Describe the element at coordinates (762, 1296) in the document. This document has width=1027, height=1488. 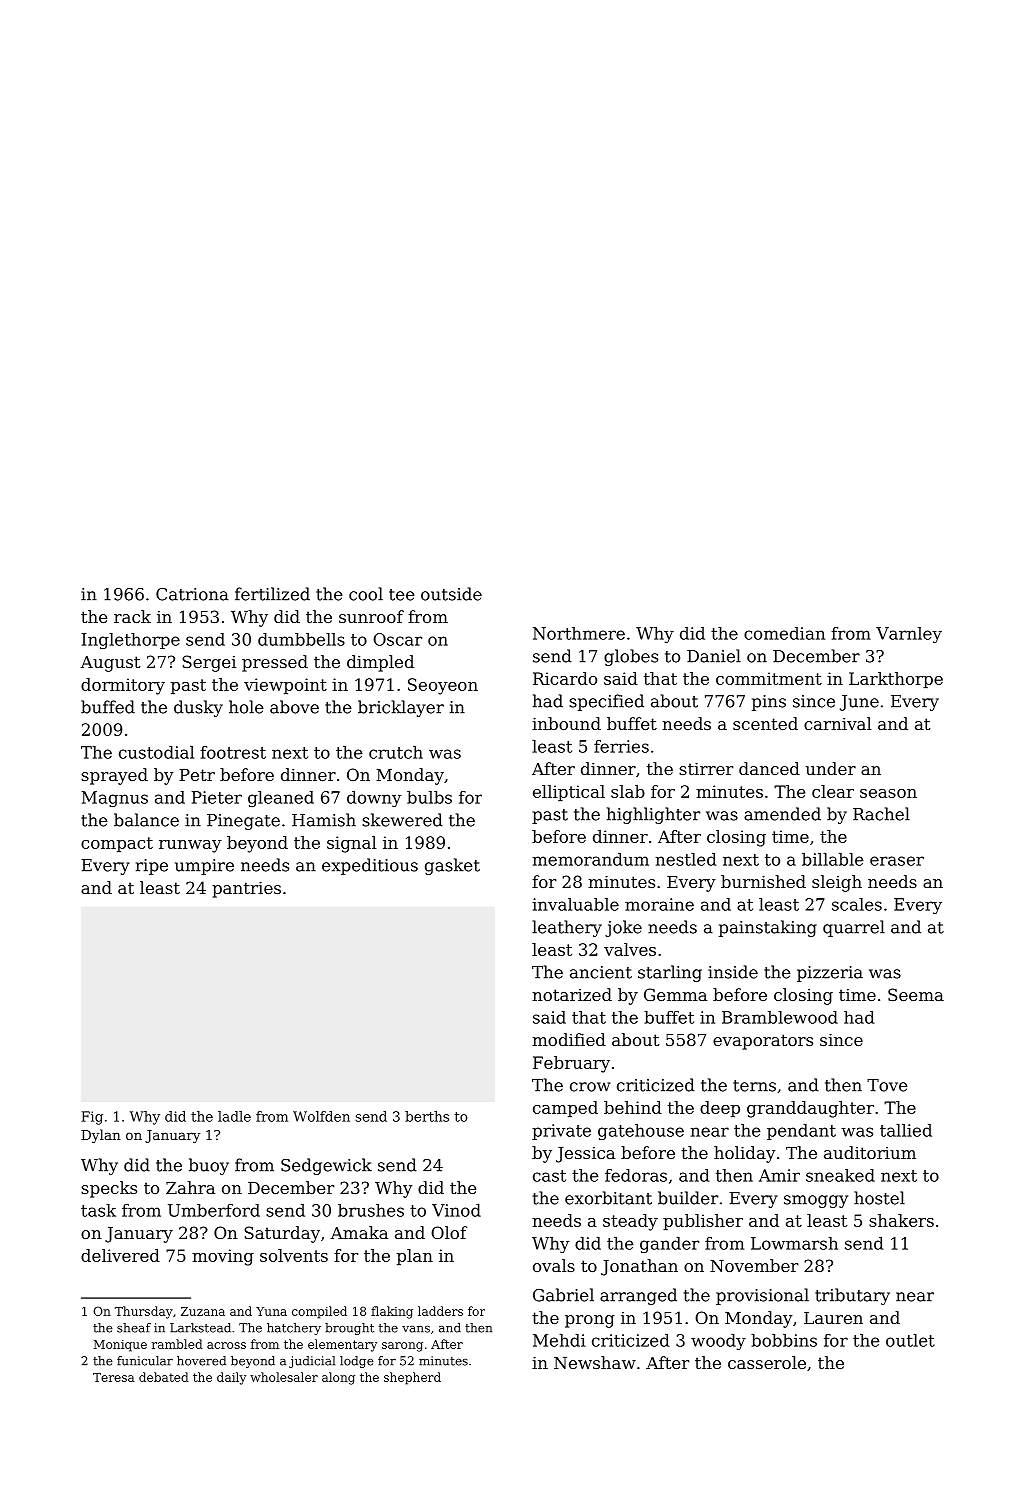
I see `provisional` at that location.
